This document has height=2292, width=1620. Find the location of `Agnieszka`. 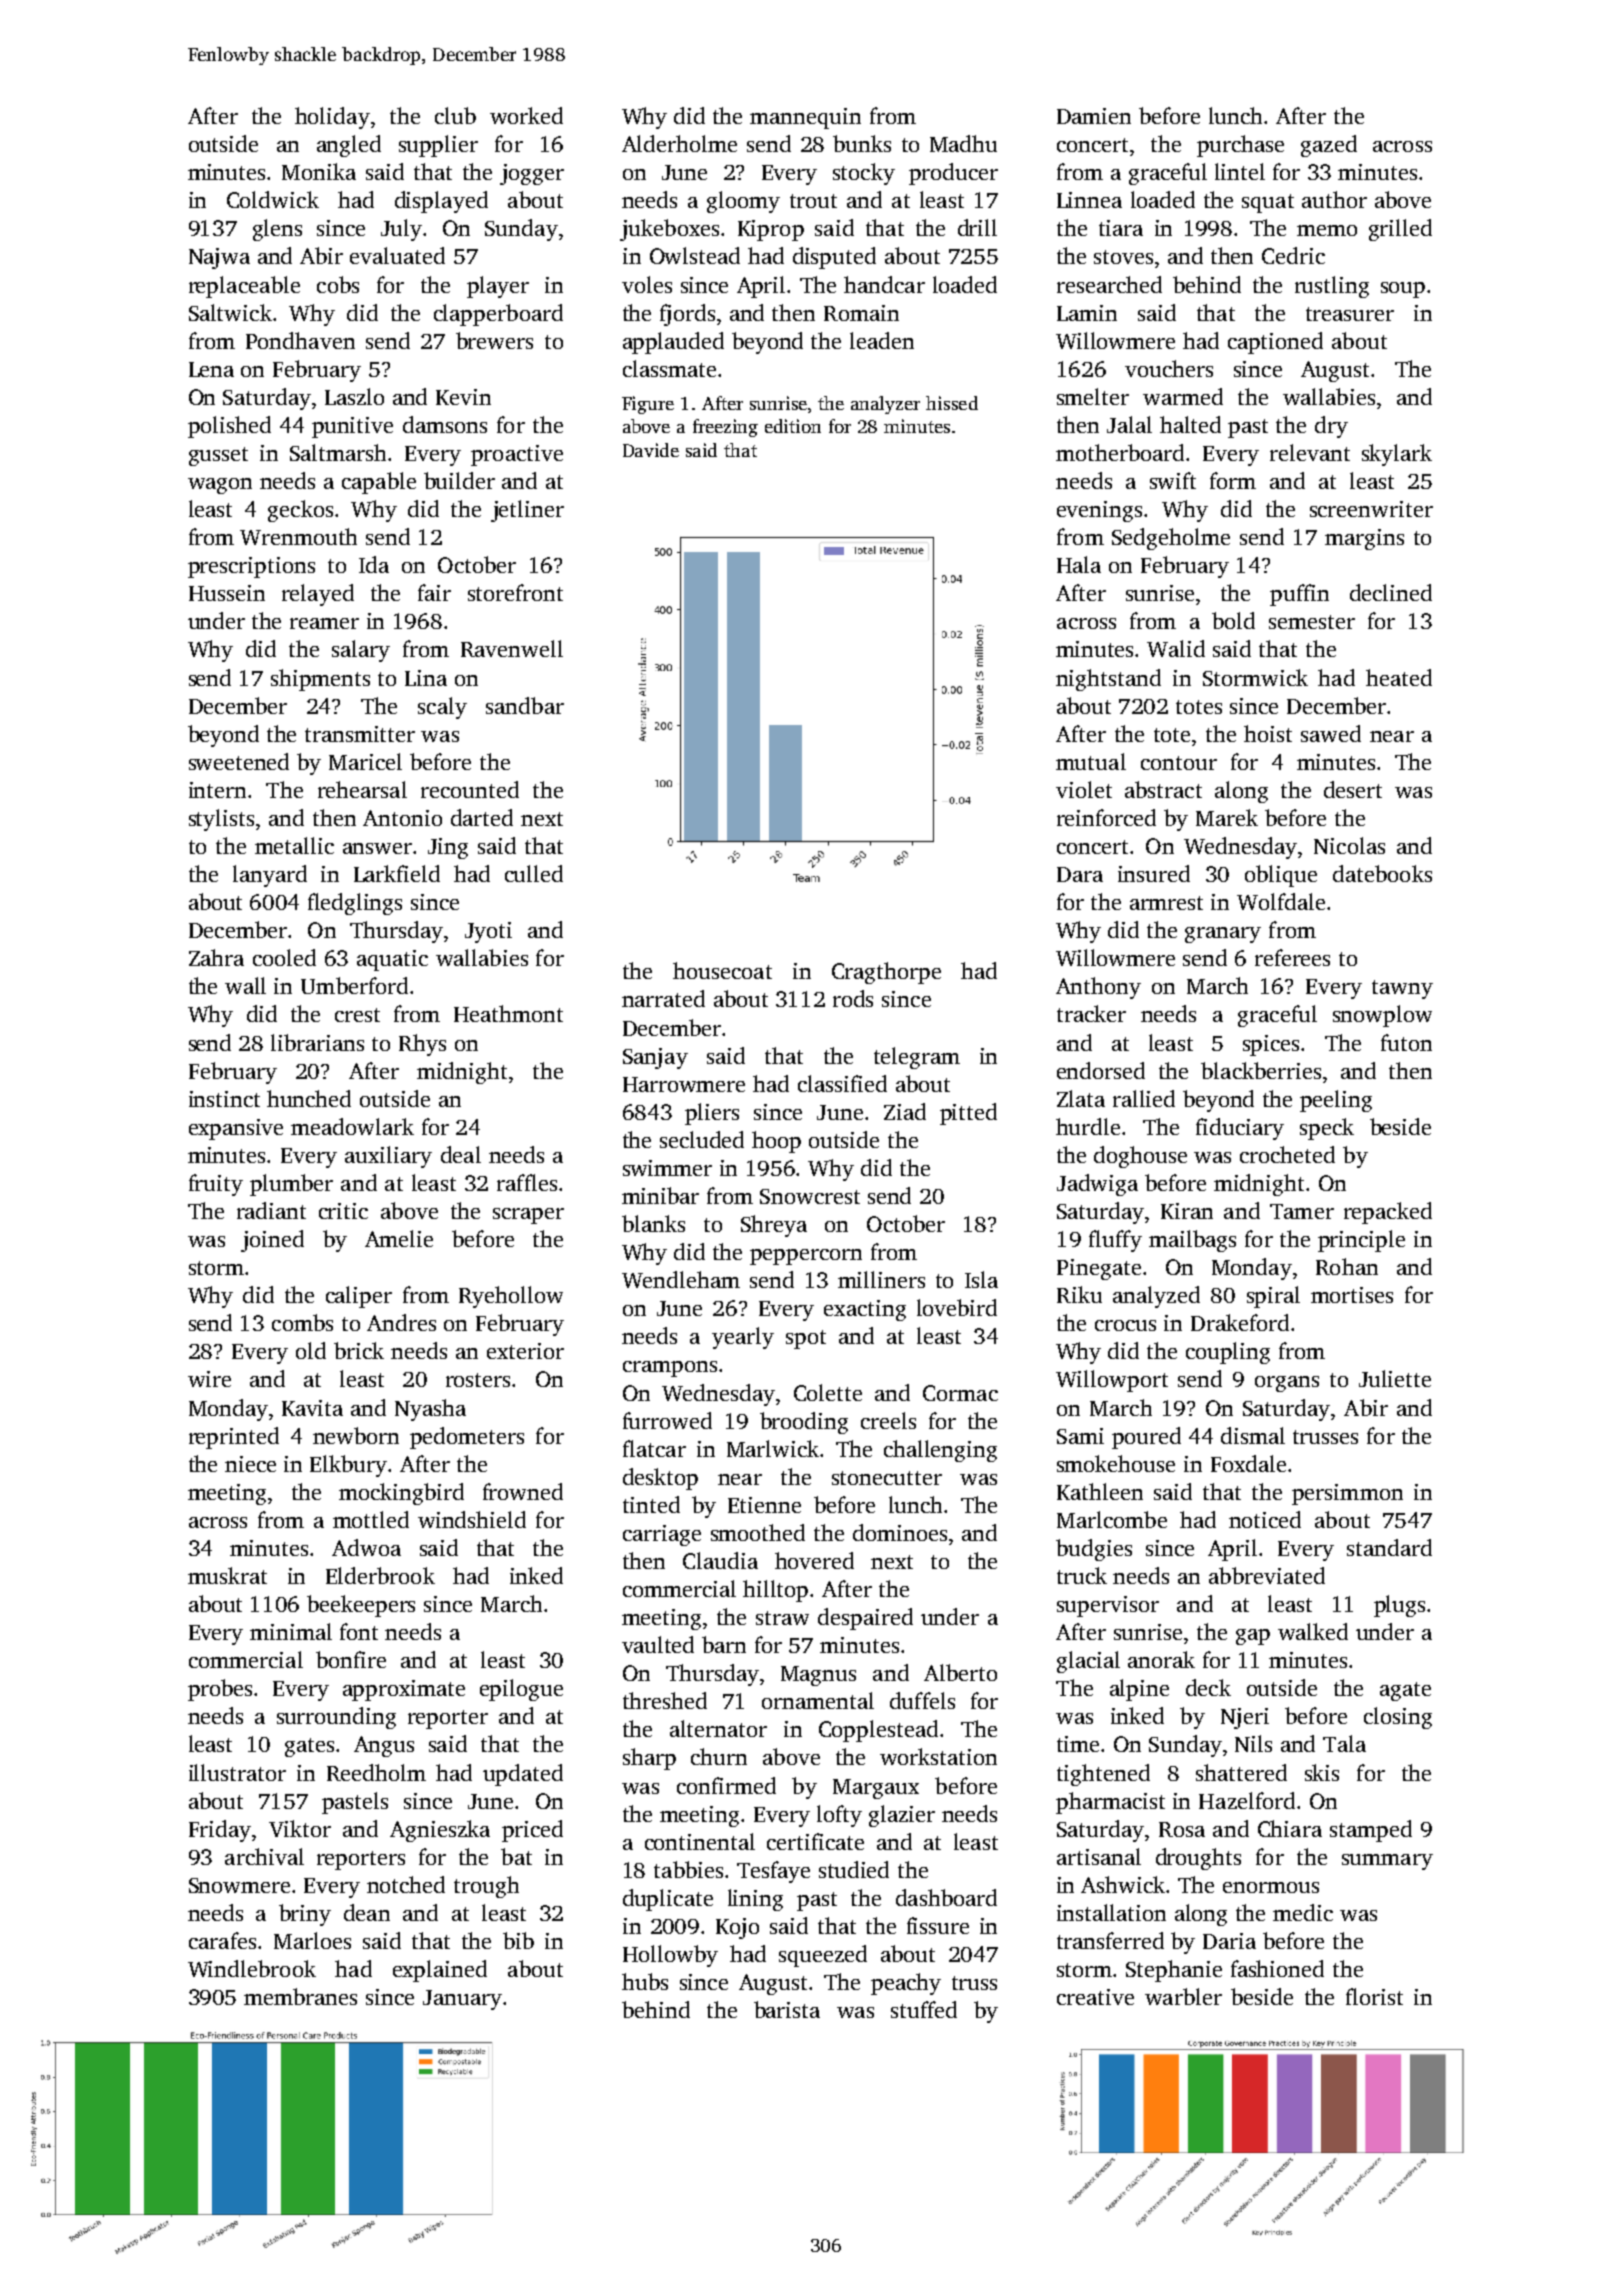

Agnieszka is located at coordinates (440, 1831).
